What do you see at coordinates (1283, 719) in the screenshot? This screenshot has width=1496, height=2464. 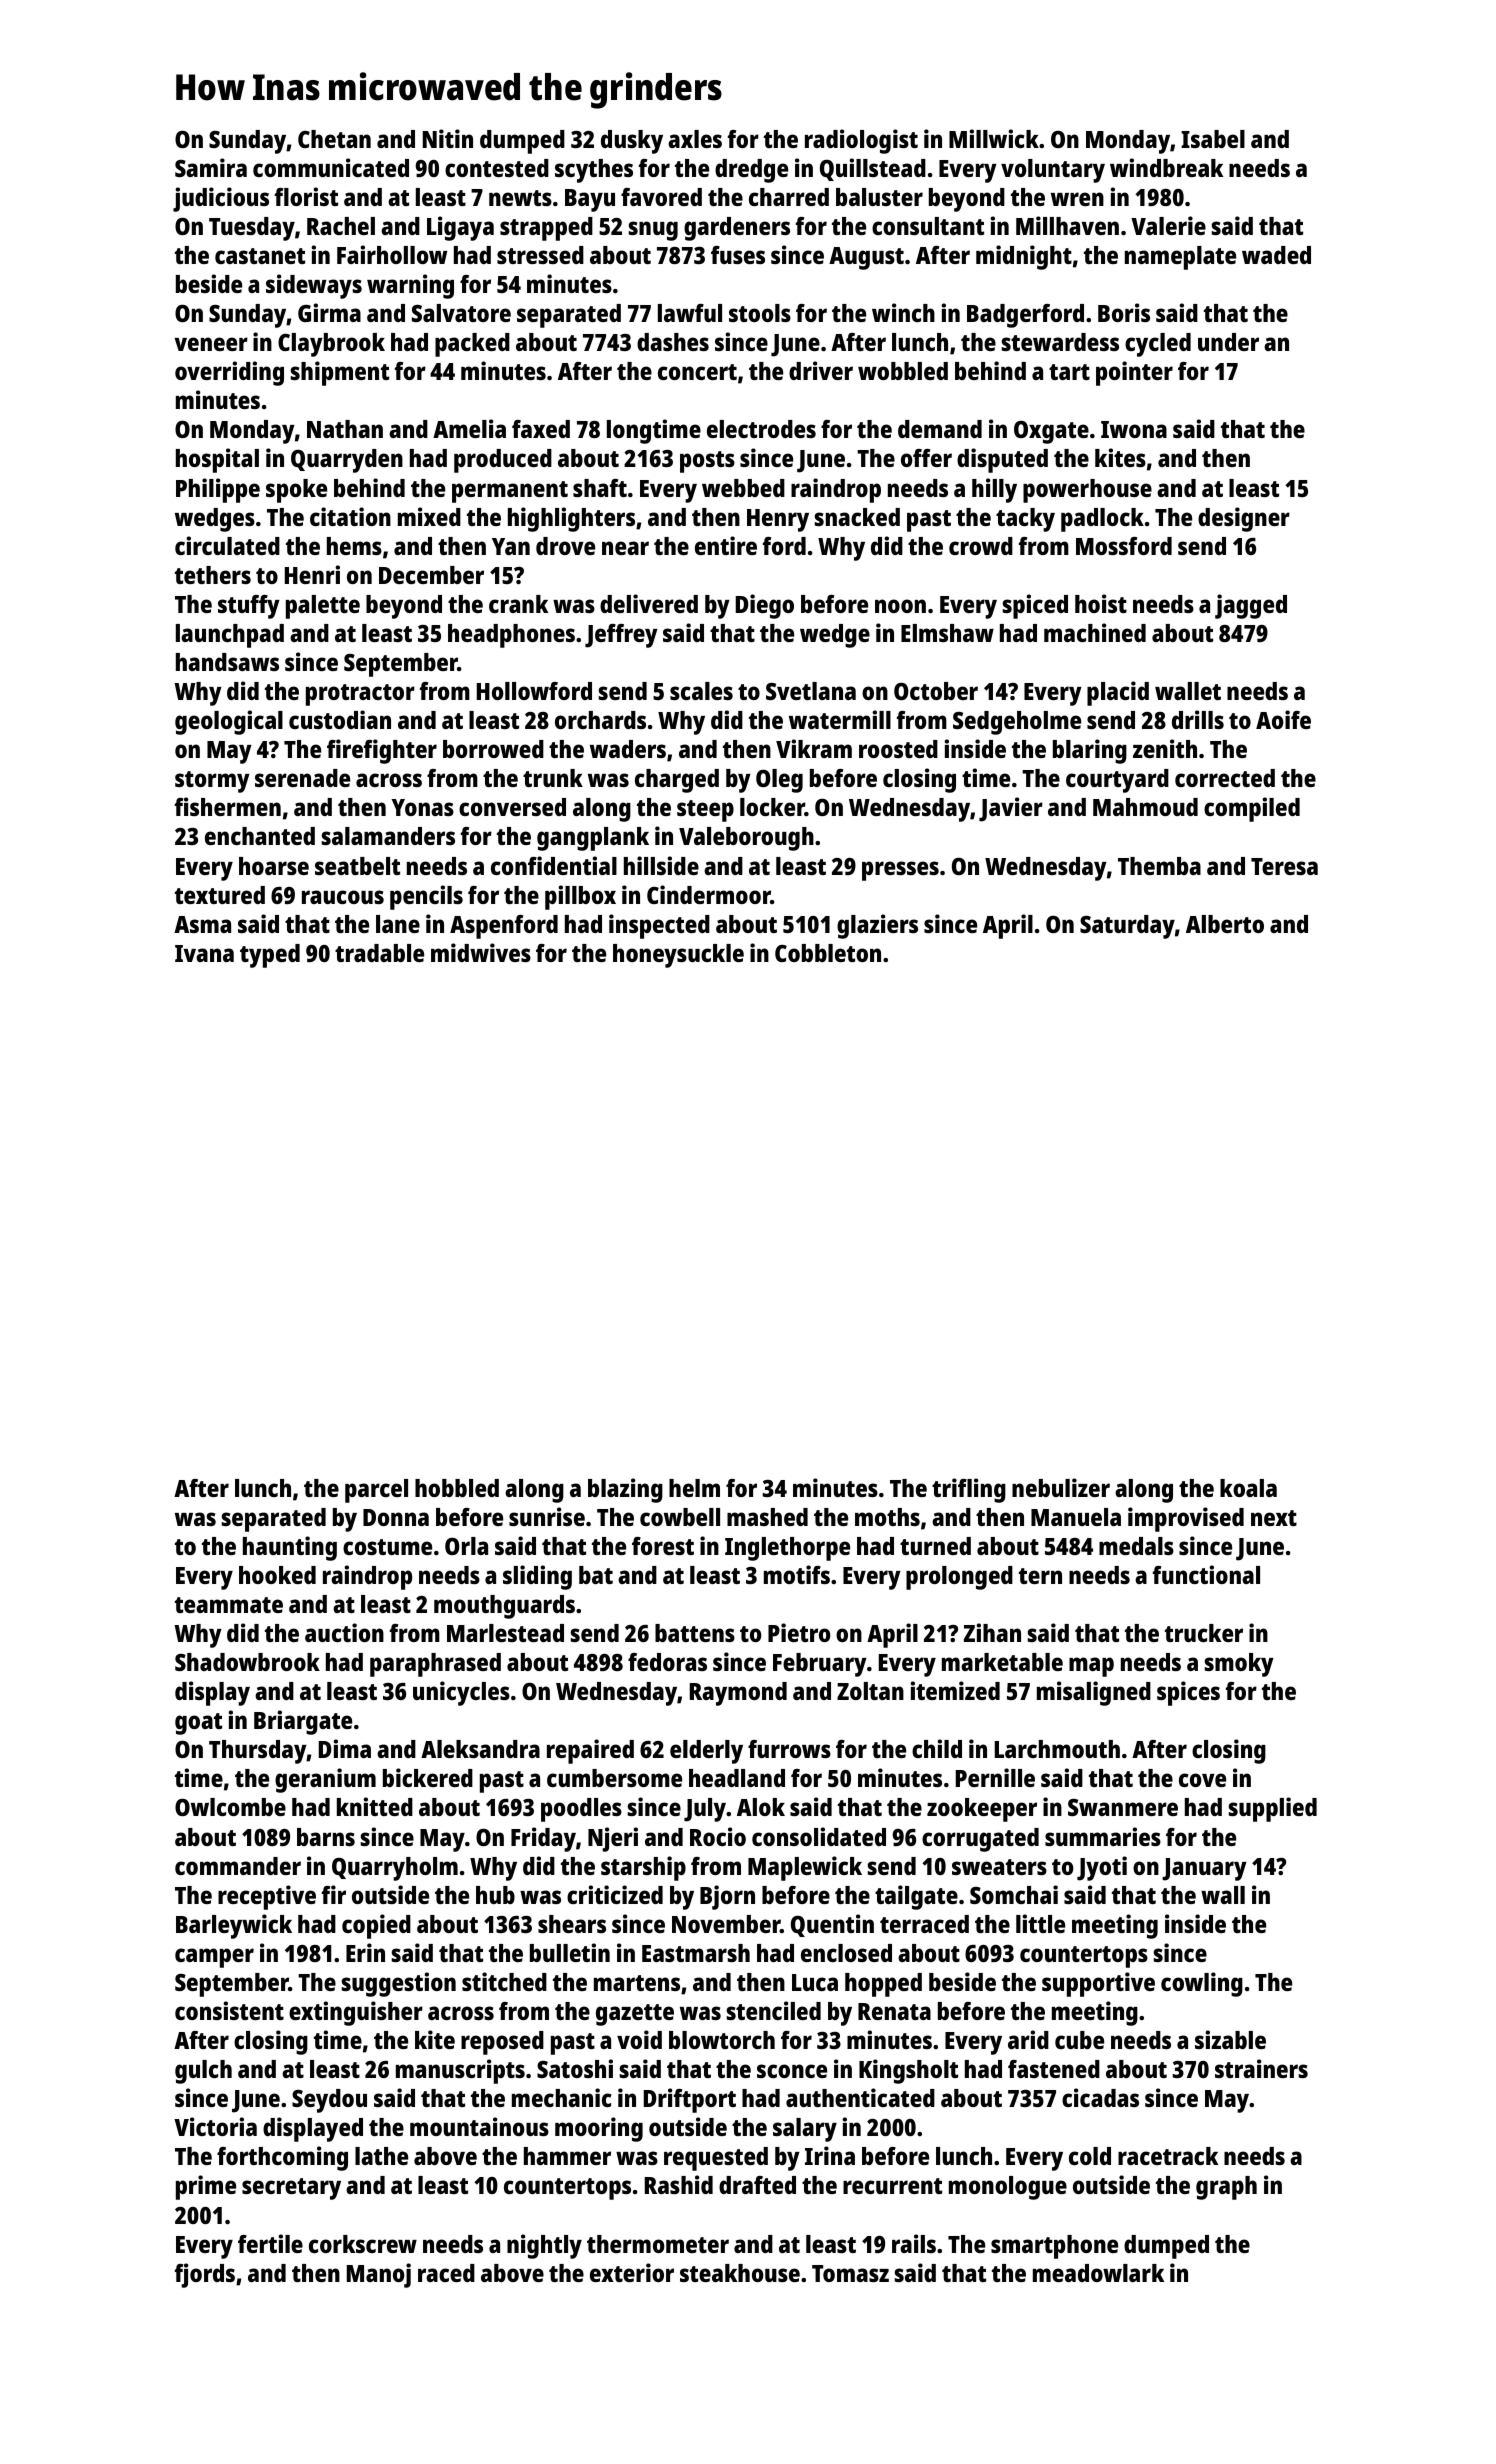 I see `Aoife` at bounding box center [1283, 719].
